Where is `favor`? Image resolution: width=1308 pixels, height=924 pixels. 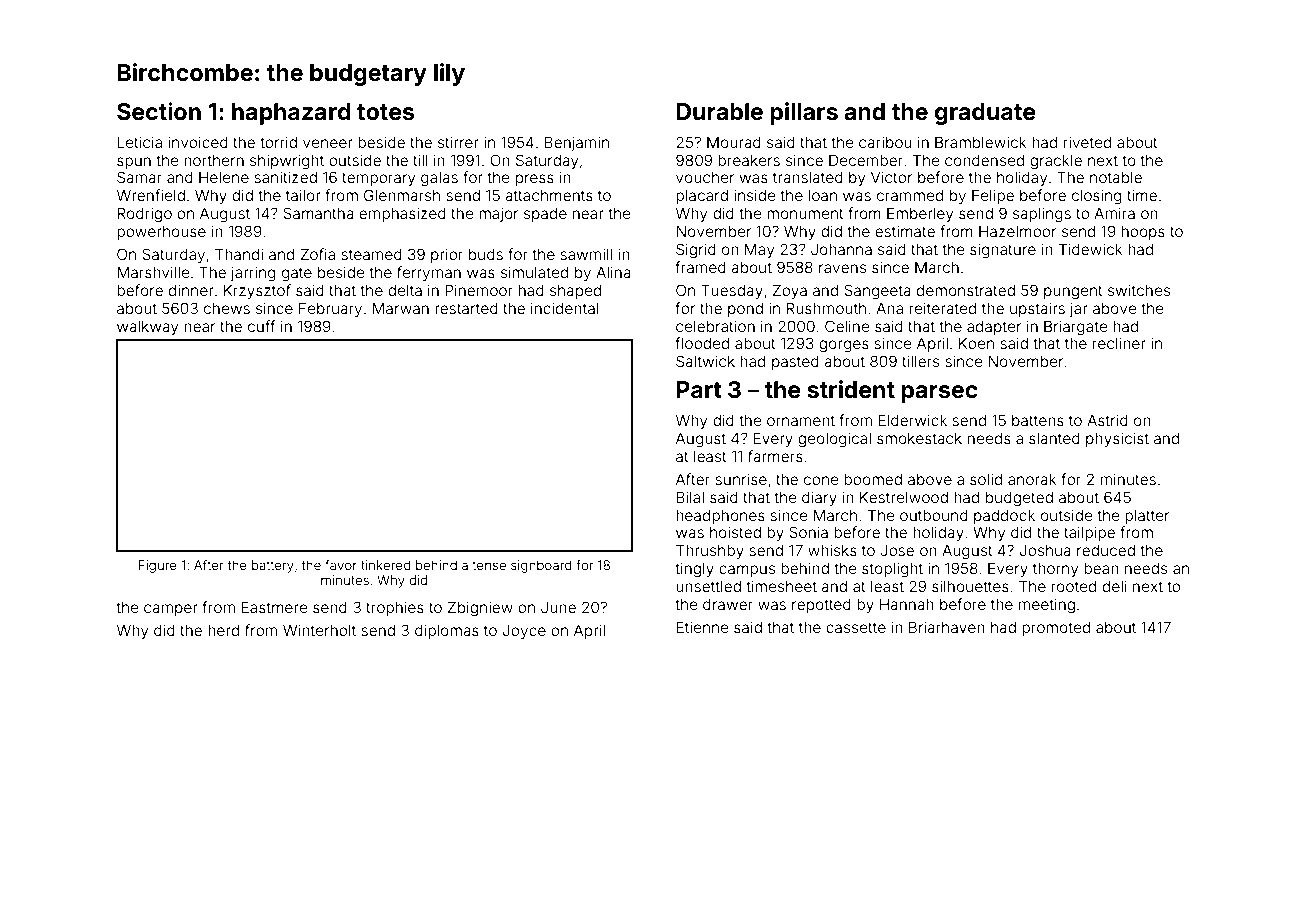 favor is located at coordinates (341, 565).
